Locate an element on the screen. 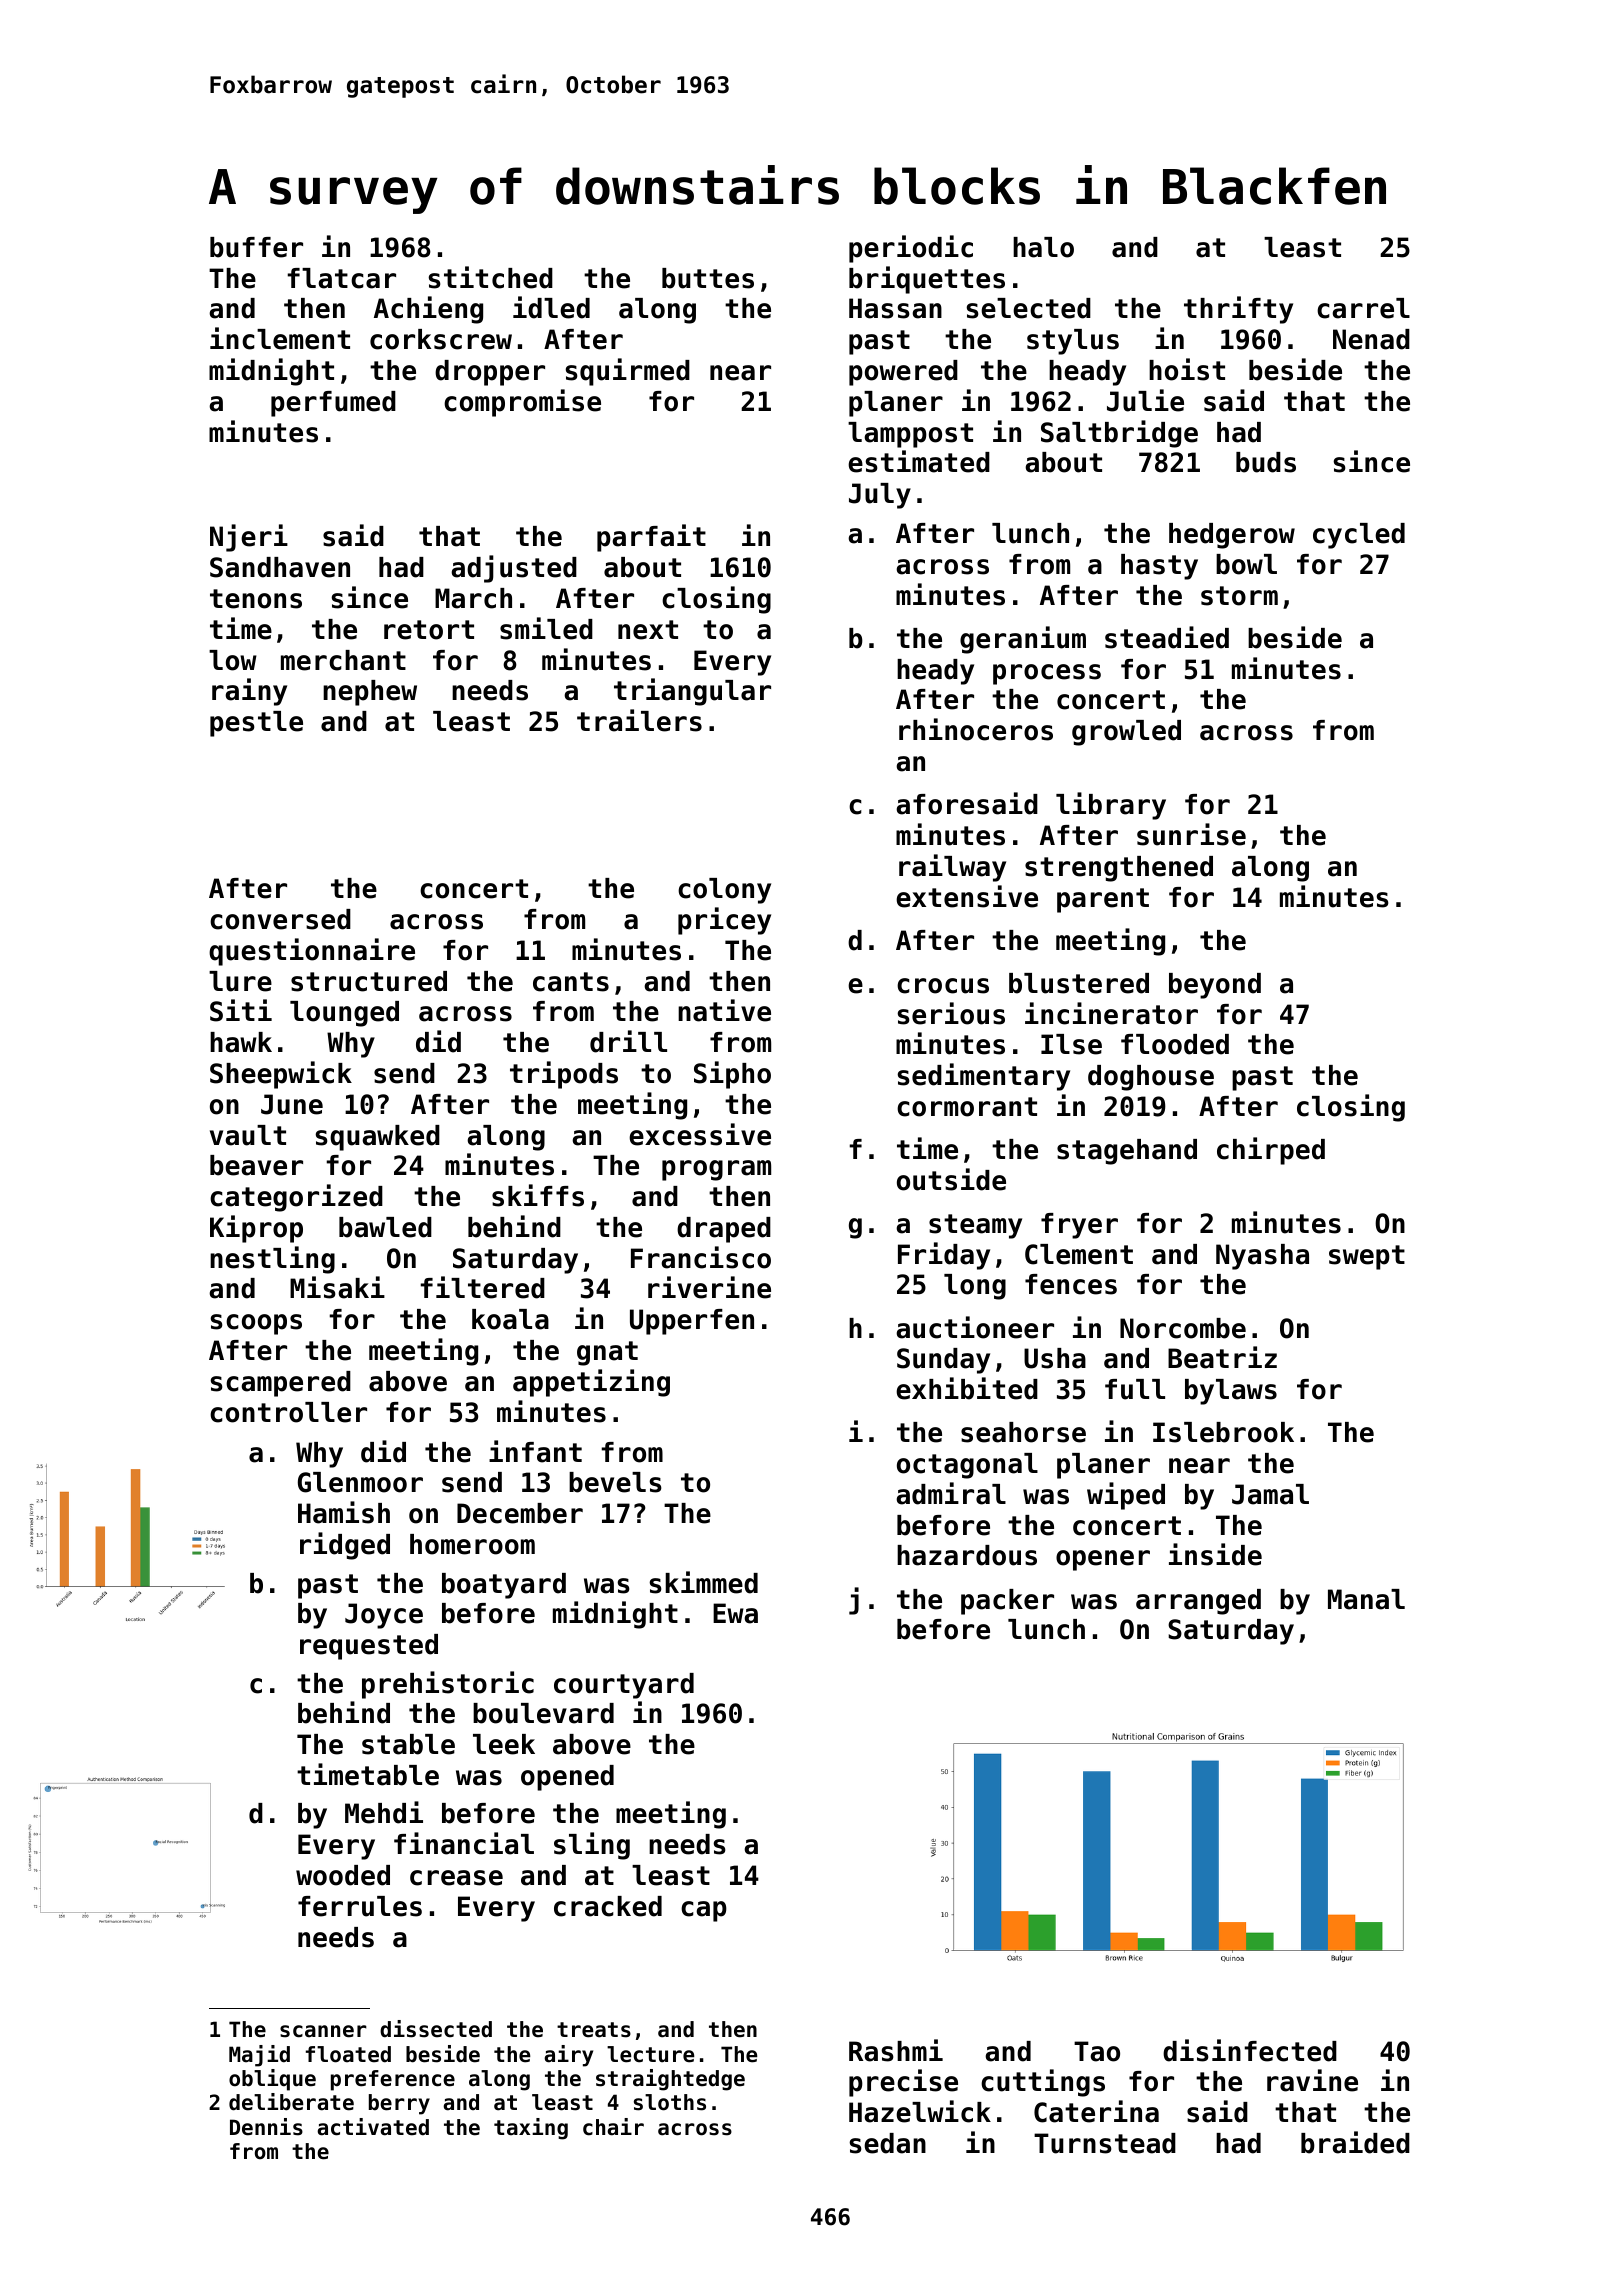  stitched is located at coordinates (490, 277).
